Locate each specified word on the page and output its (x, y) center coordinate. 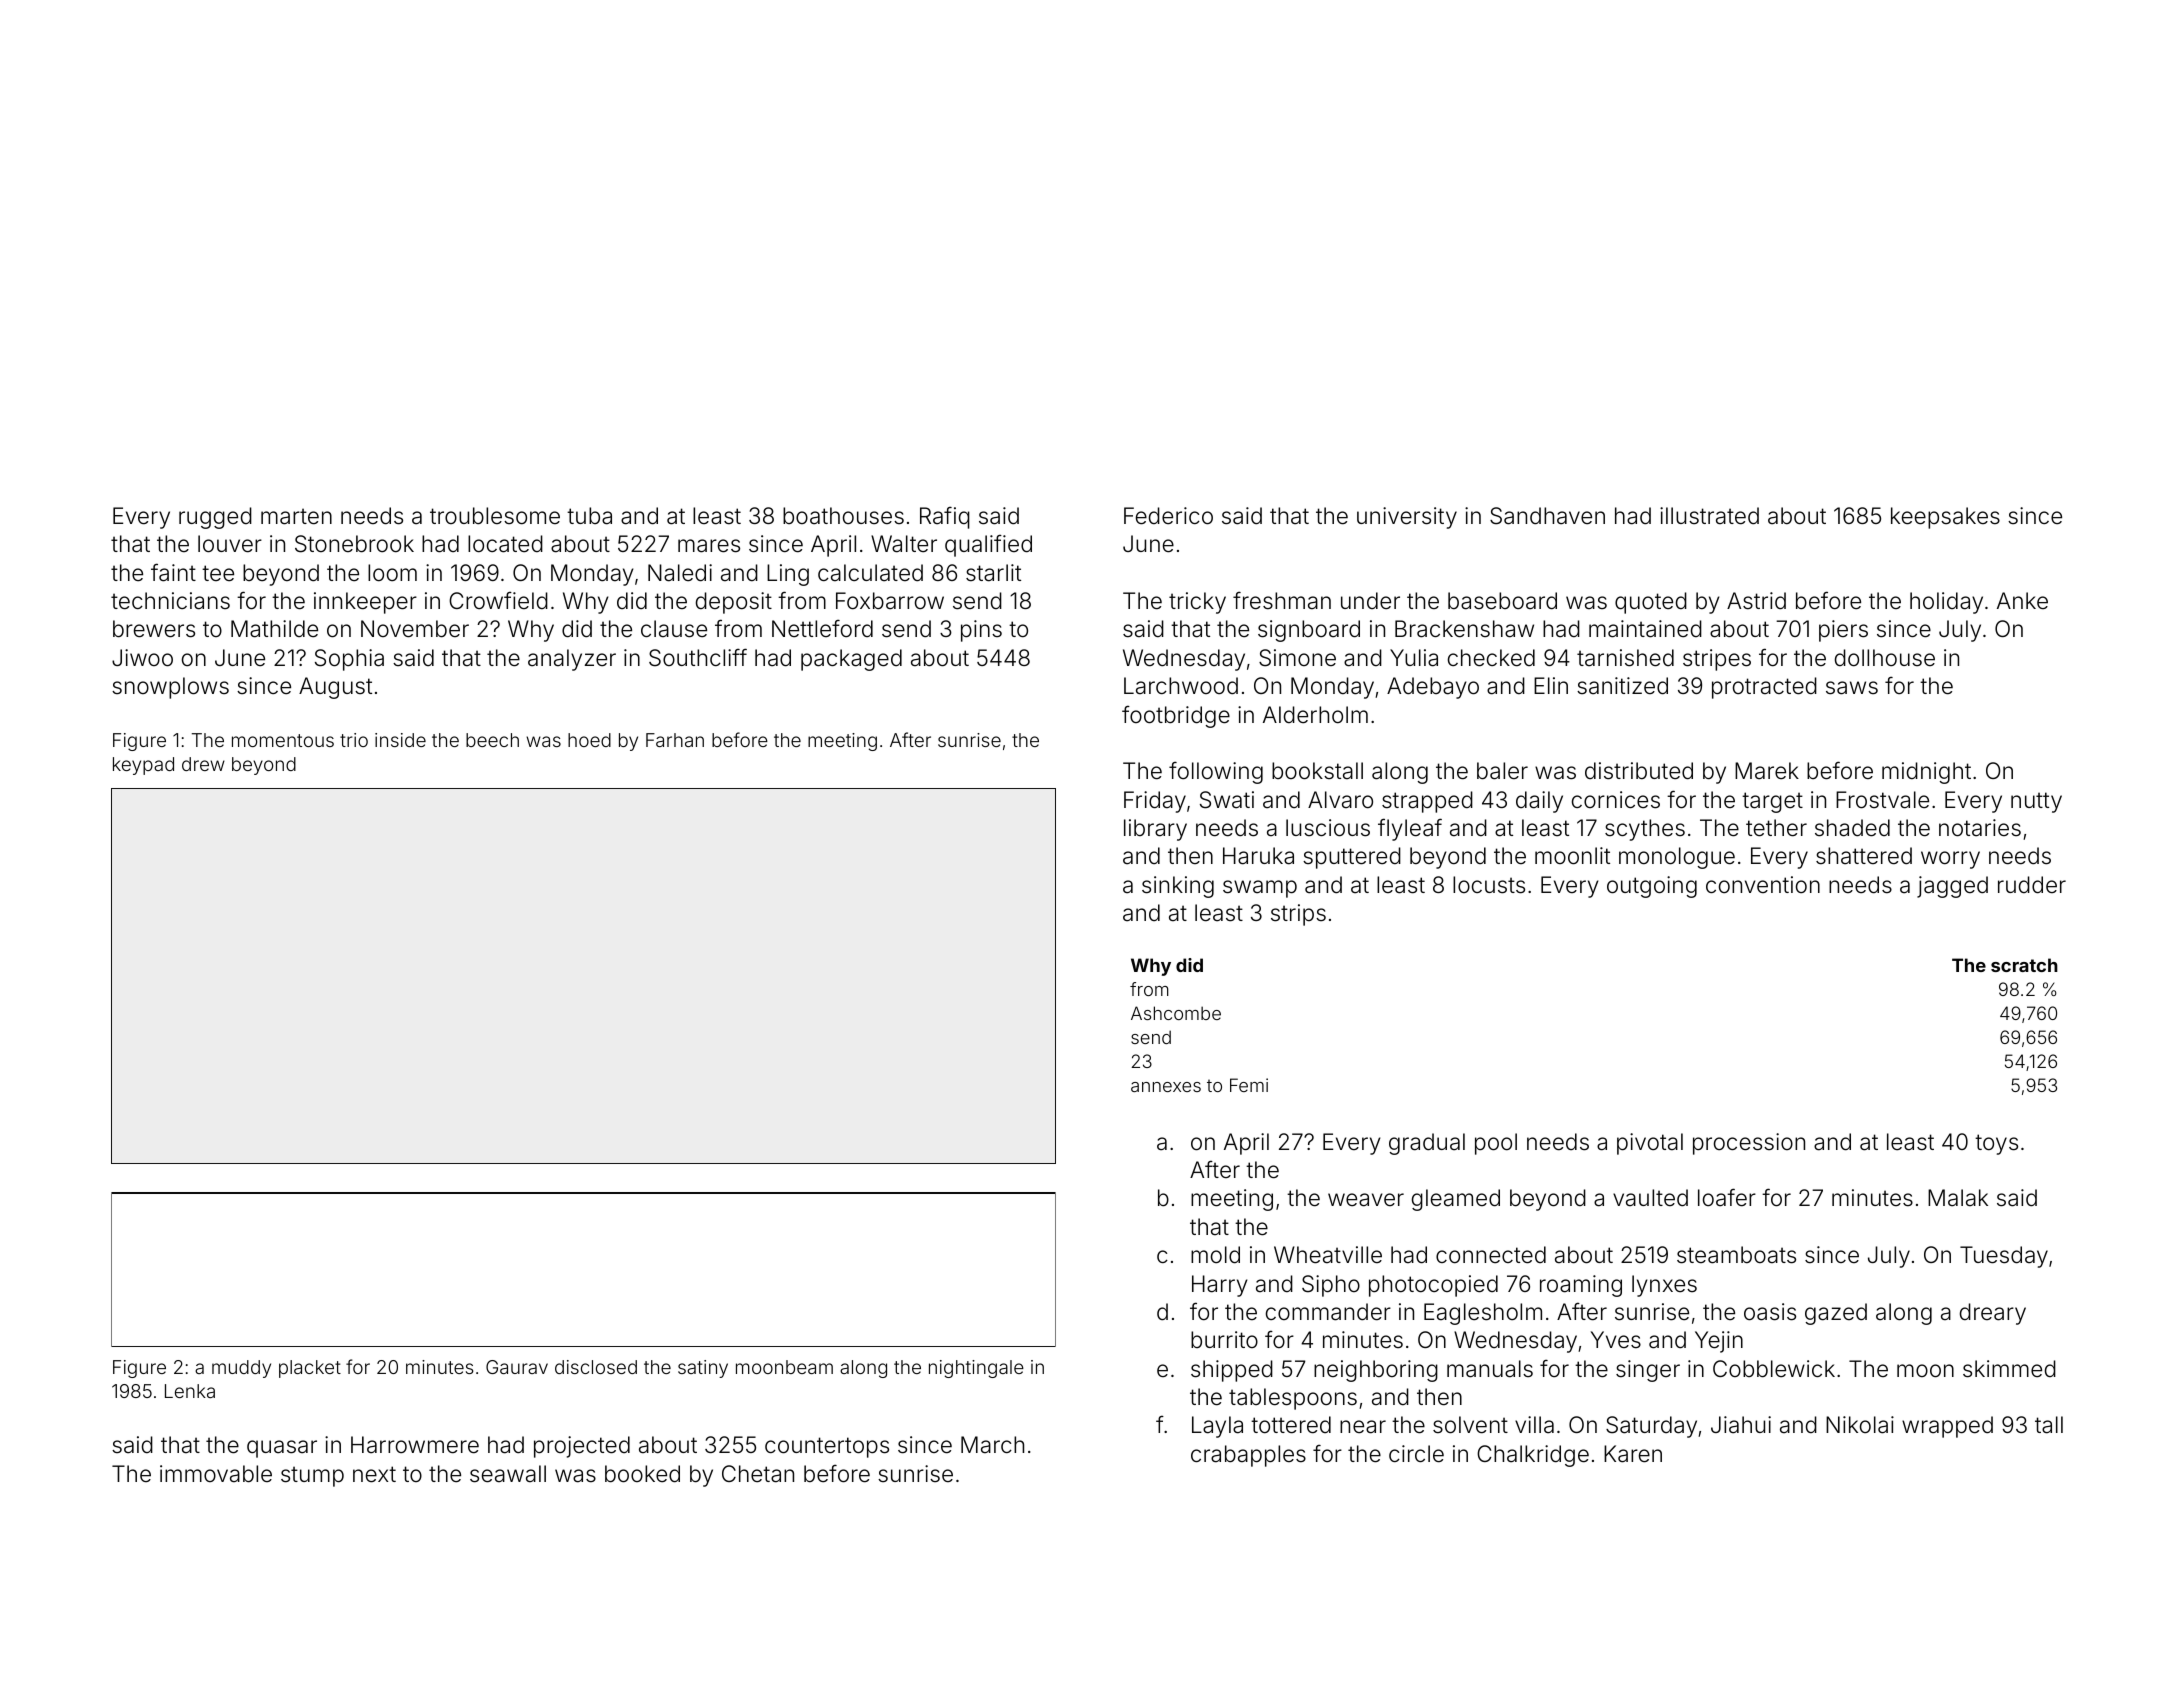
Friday (1155, 802)
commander (1328, 1312)
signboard (1309, 631)
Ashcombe (1176, 1013)
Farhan (675, 740)
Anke (2022, 600)
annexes (1166, 1087)
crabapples (1248, 1456)
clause (674, 629)
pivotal (1650, 1144)
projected (582, 1447)
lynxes (1664, 1286)
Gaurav (517, 1367)
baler (1502, 771)
